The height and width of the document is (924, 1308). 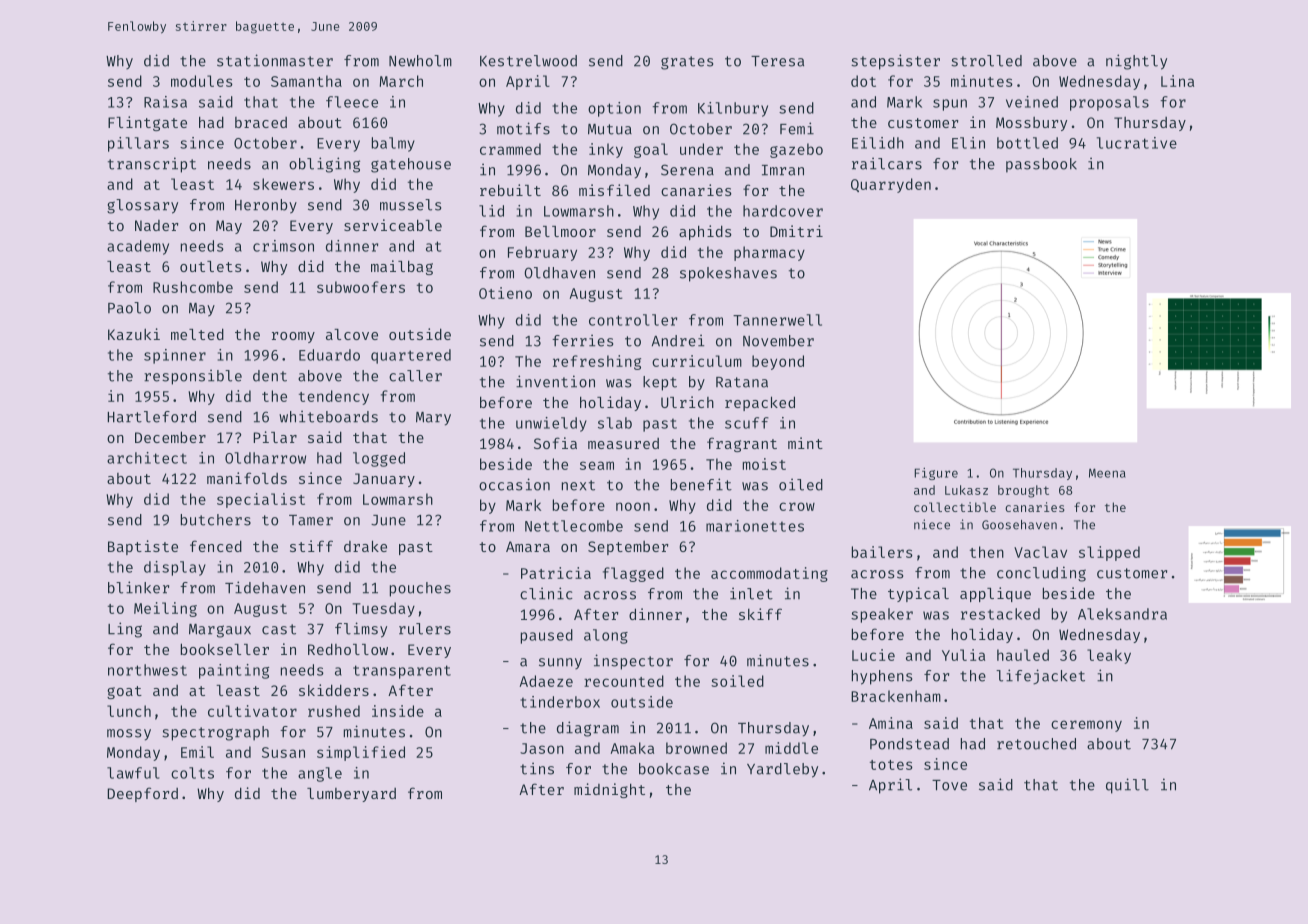 What do you see at coordinates (361, 630) in the document?
I see `flimsy` at bounding box center [361, 630].
